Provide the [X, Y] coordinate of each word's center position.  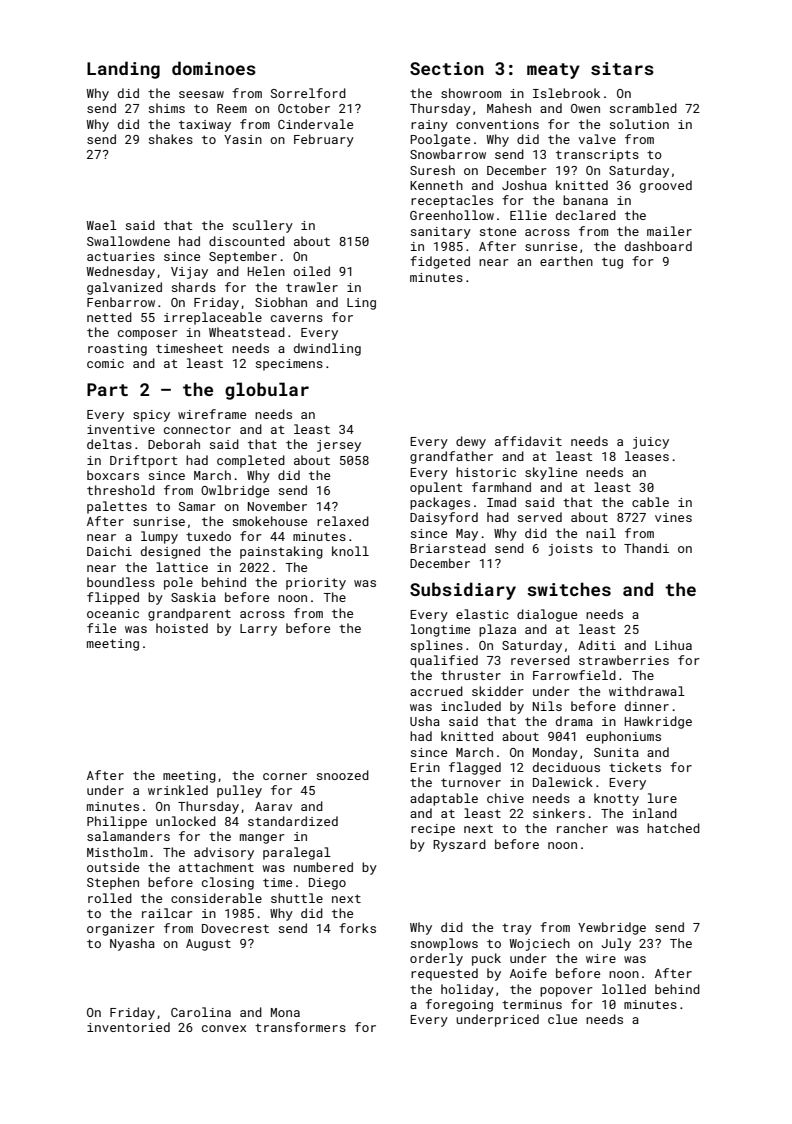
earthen [566, 261]
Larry [258, 630]
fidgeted [440, 262]
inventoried [128, 1027]
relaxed [343, 521]
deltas [109, 444]
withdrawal [647, 691]
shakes [171, 139]
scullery [263, 226]
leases [647, 456]
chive [505, 798]
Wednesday [121, 272]
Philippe [117, 822]
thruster [471, 675]
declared [586, 215]
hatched [673, 828]
